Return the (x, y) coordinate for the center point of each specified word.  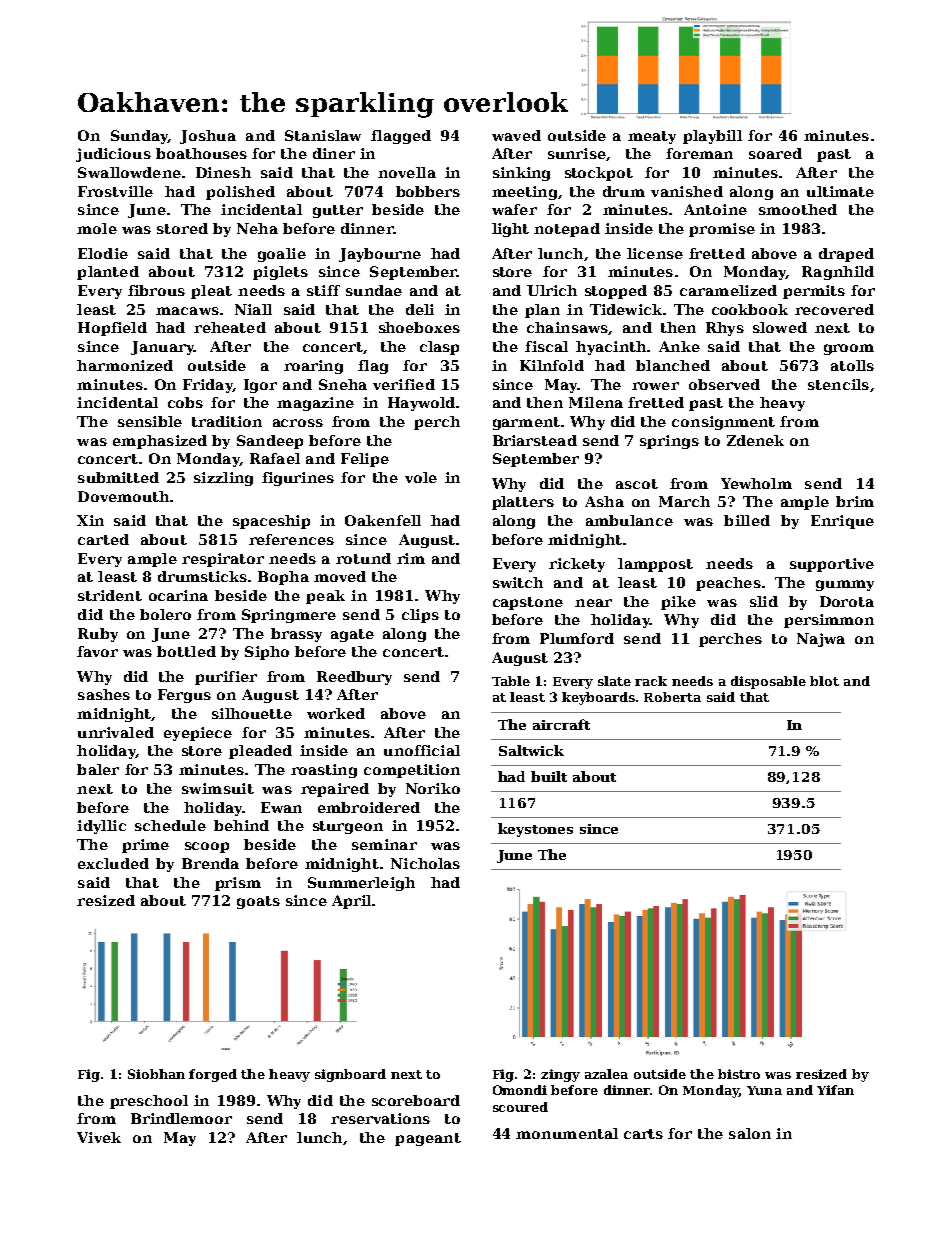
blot (824, 681)
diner (334, 153)
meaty (652, 137)
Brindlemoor (181, 1118)
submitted (118, 477)
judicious (113, 155)
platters (523, 503)
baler (98, 769)
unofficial (422, 750)
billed (747, 520)
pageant (428, 1139)
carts (643, 1134)
